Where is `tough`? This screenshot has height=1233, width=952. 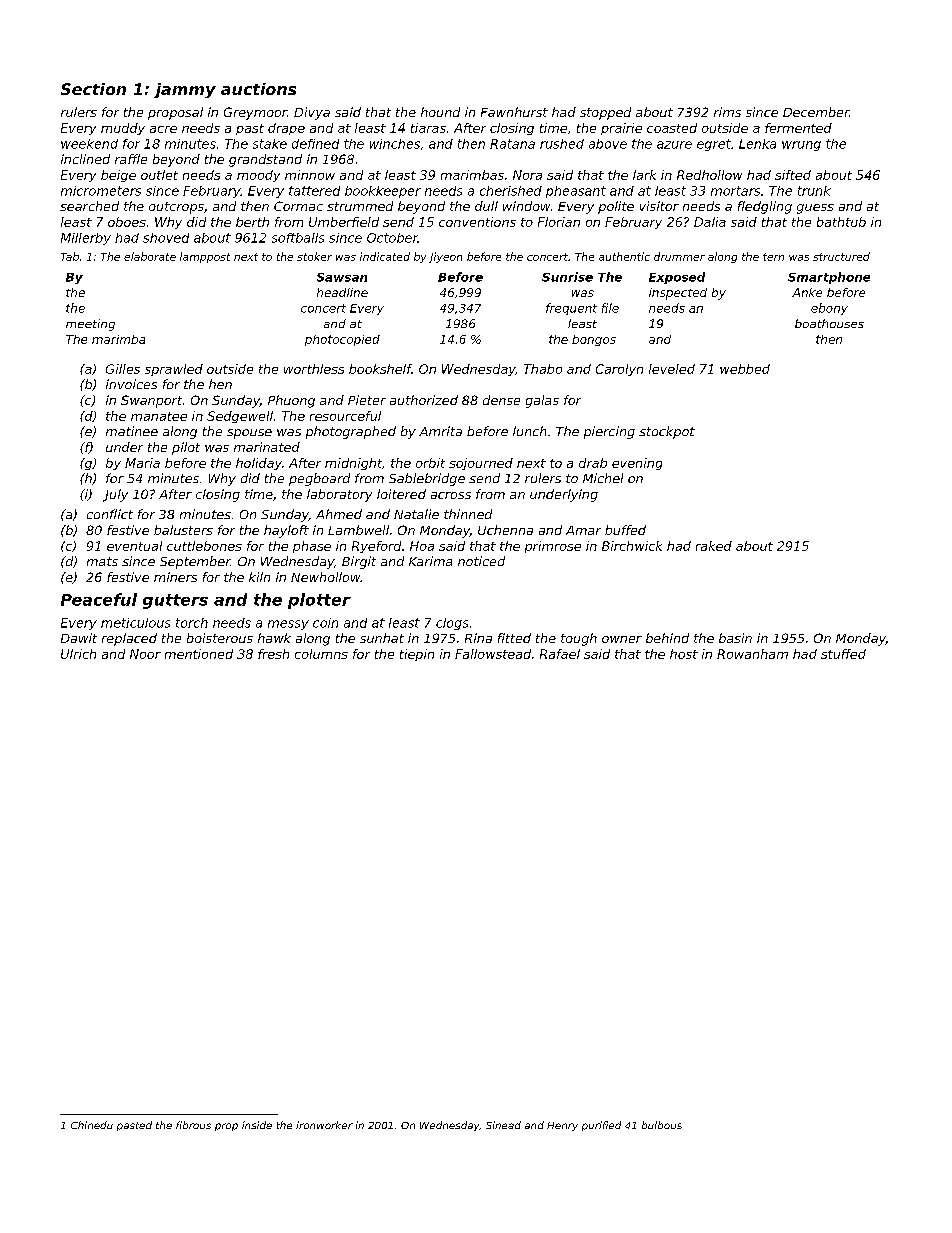
tough is located at coordinates (579, 639).
